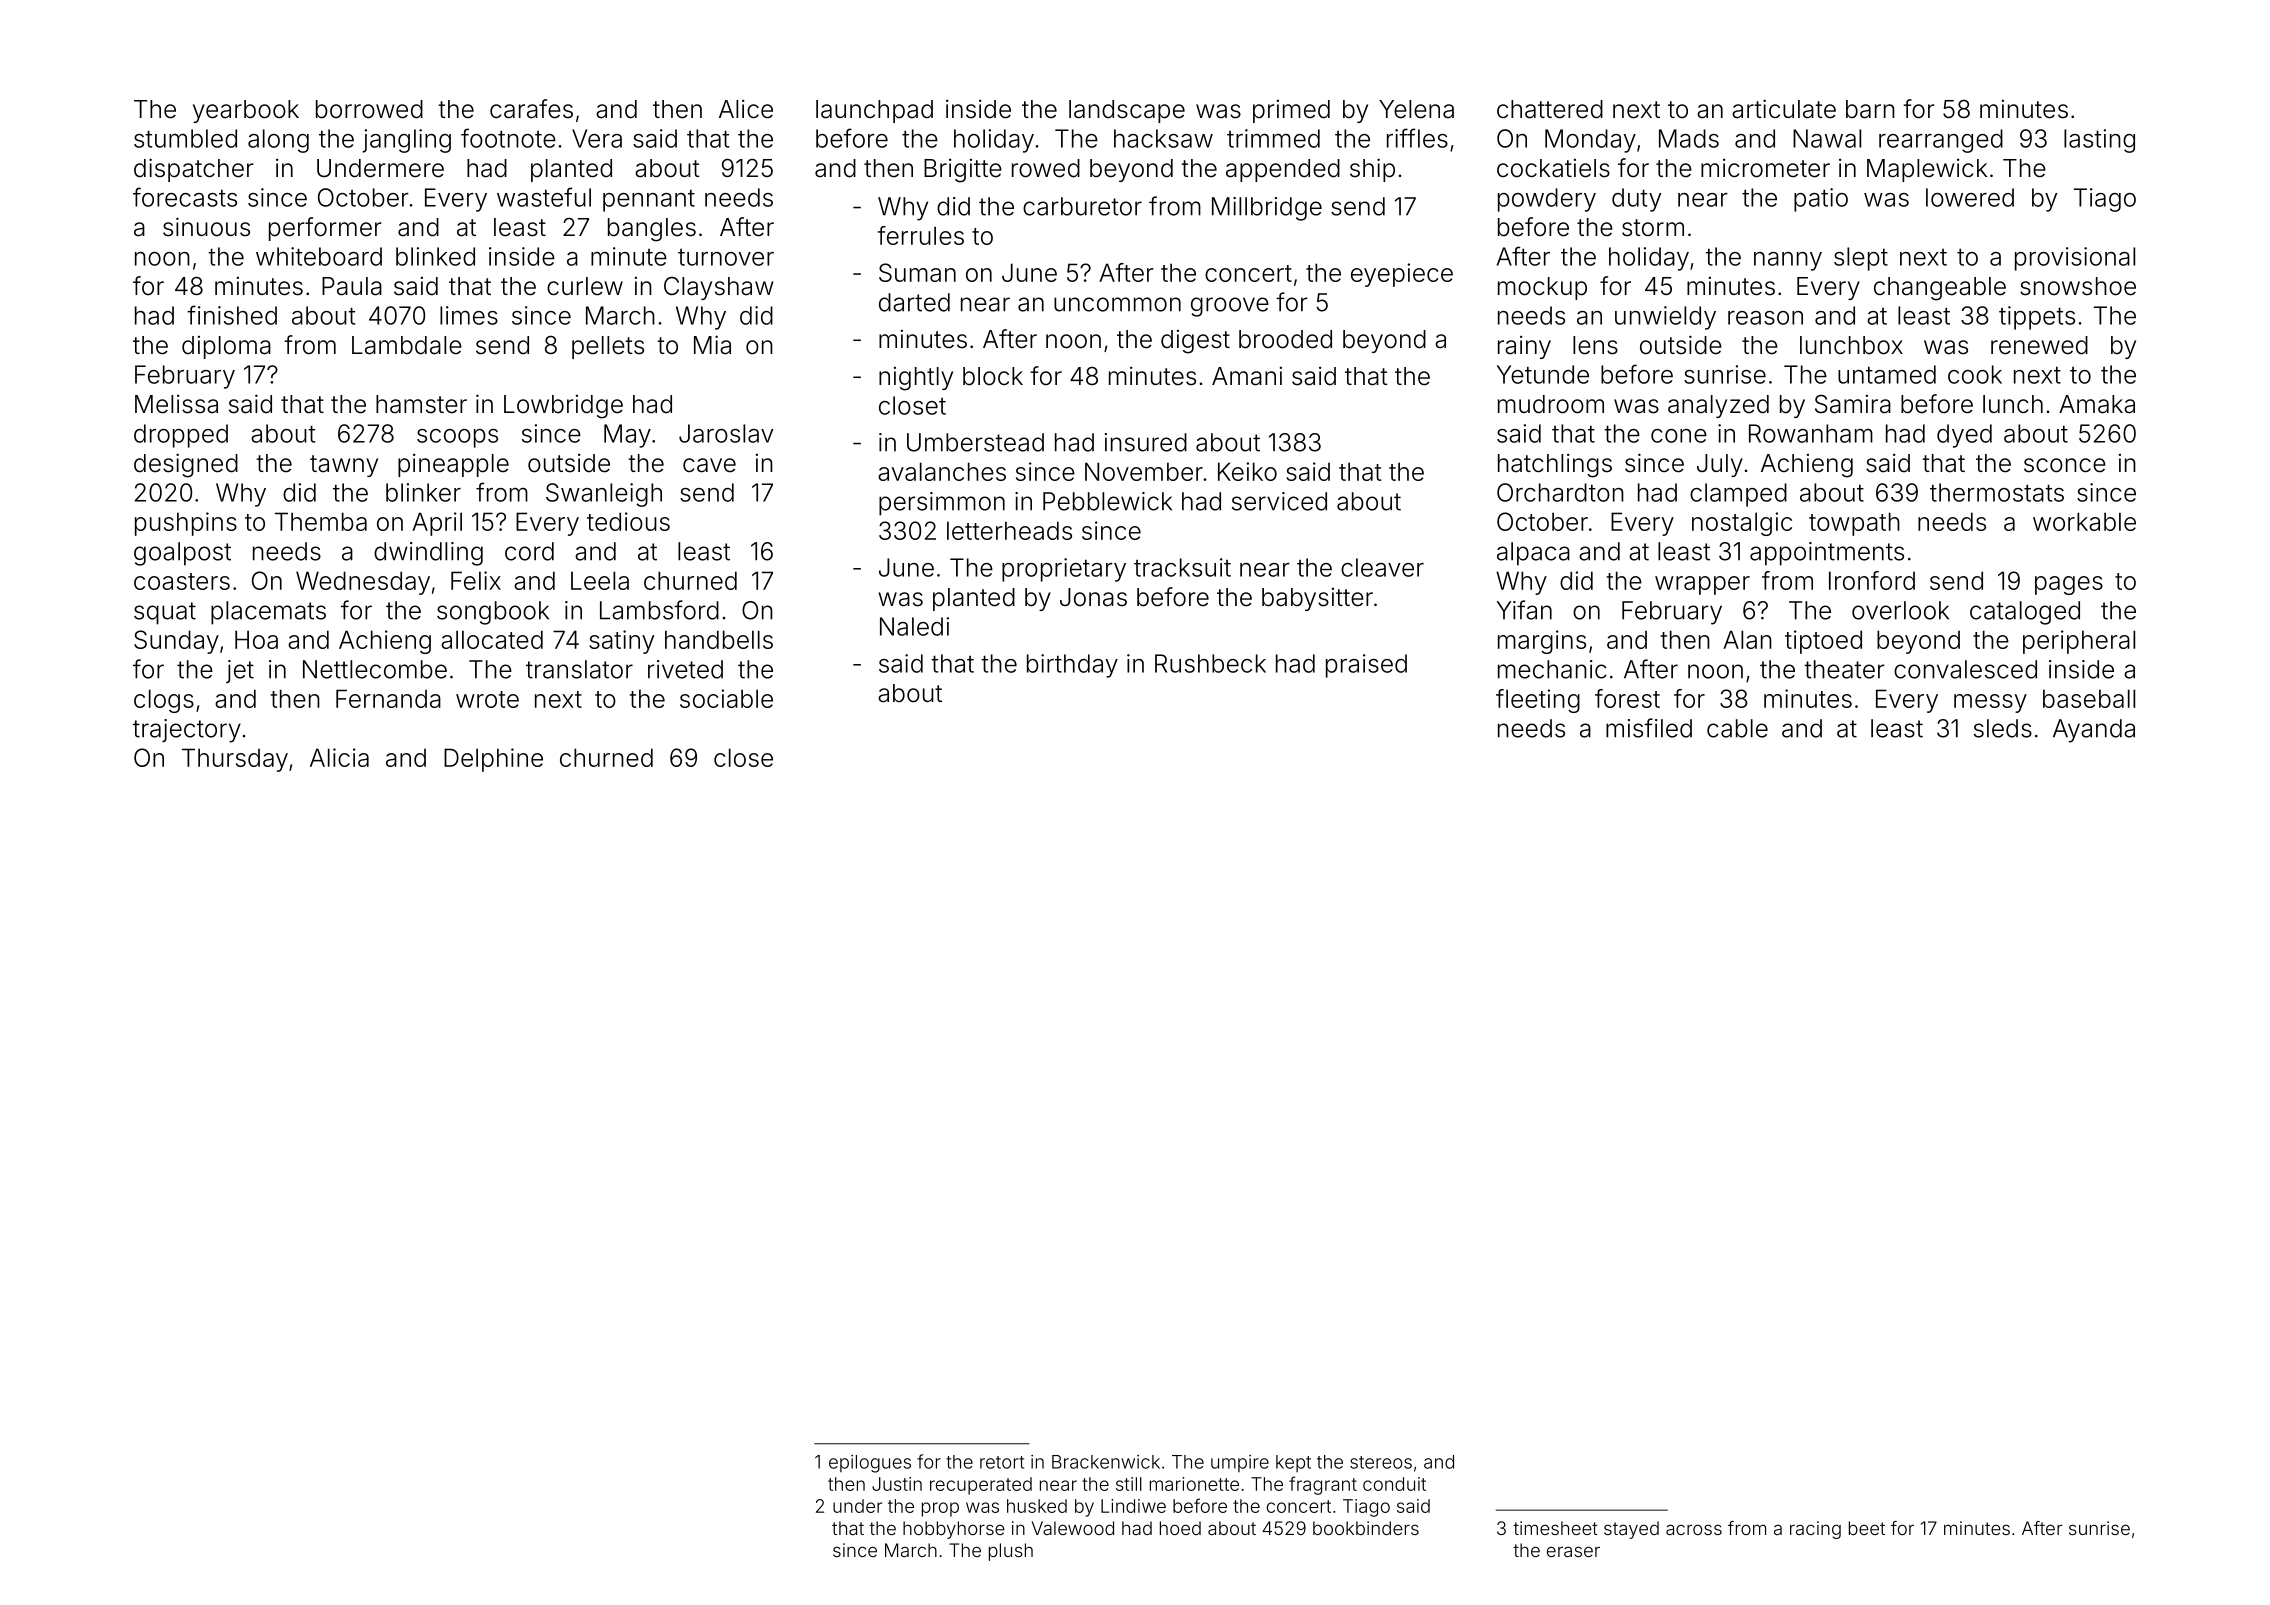  Describe the element at coordinates (493, 760) in the image. I see `Delphine` at that location.
